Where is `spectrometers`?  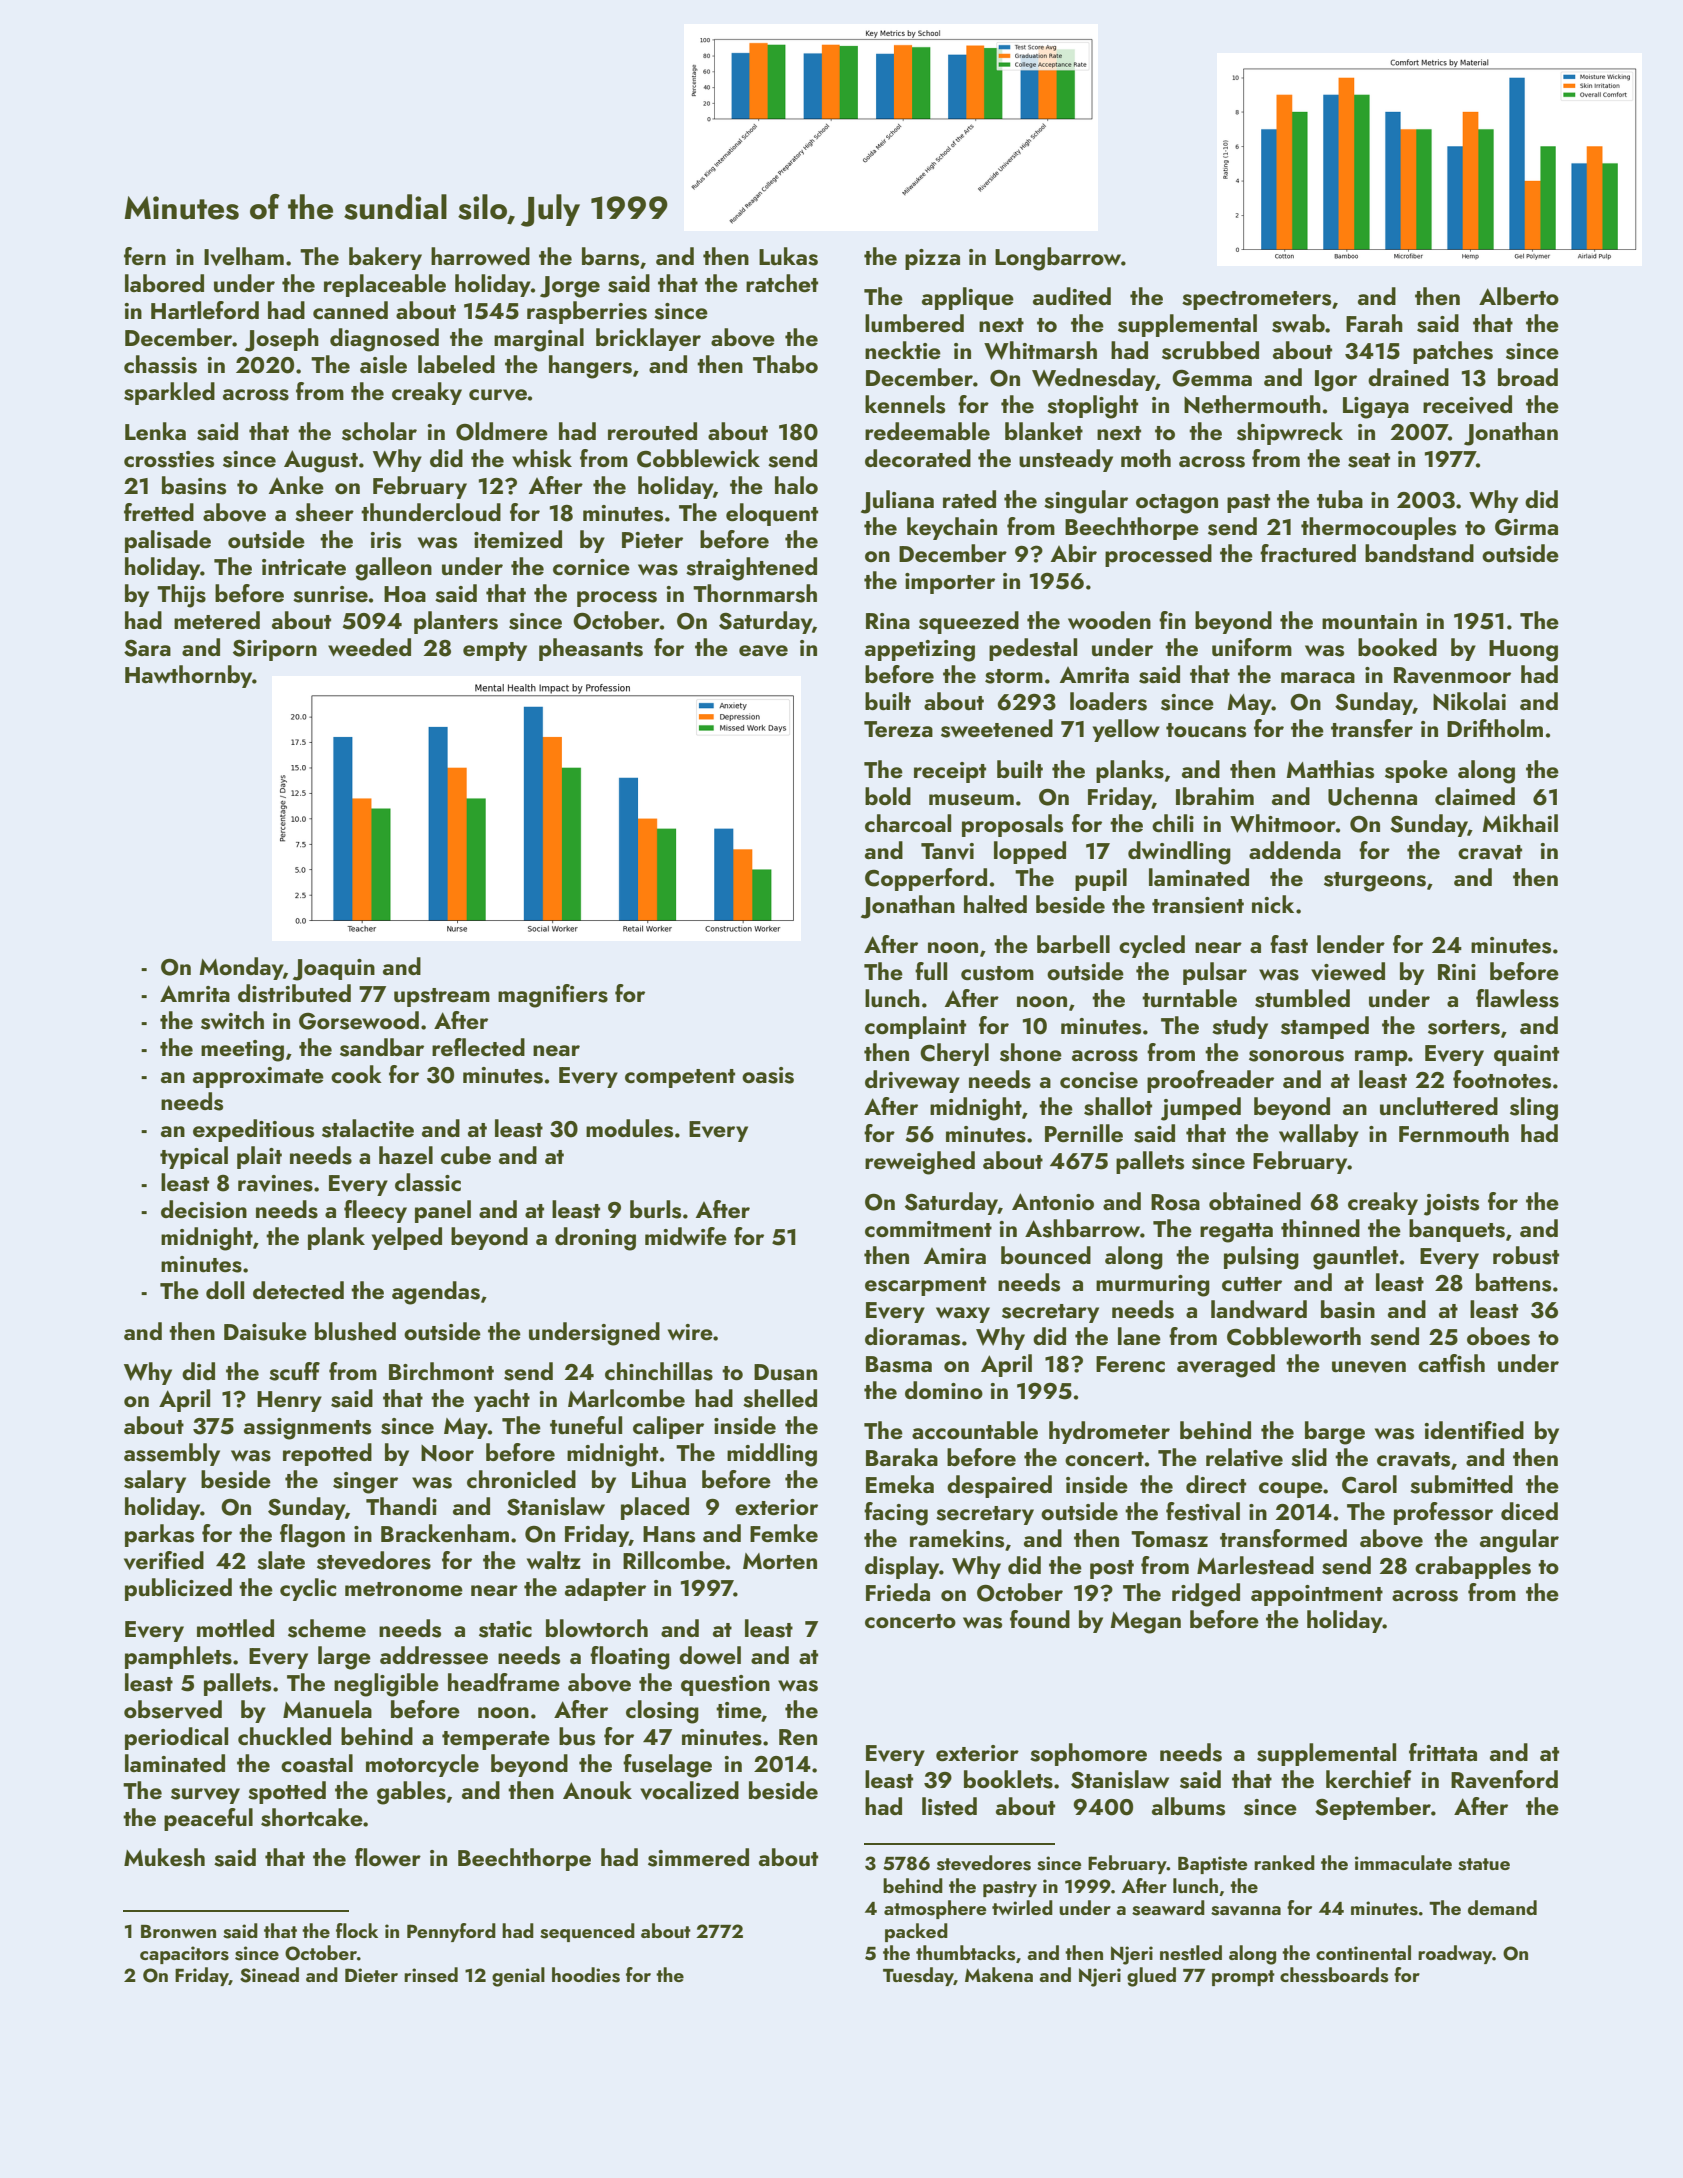
spectrometers is located at coordinates (1256, 300).
